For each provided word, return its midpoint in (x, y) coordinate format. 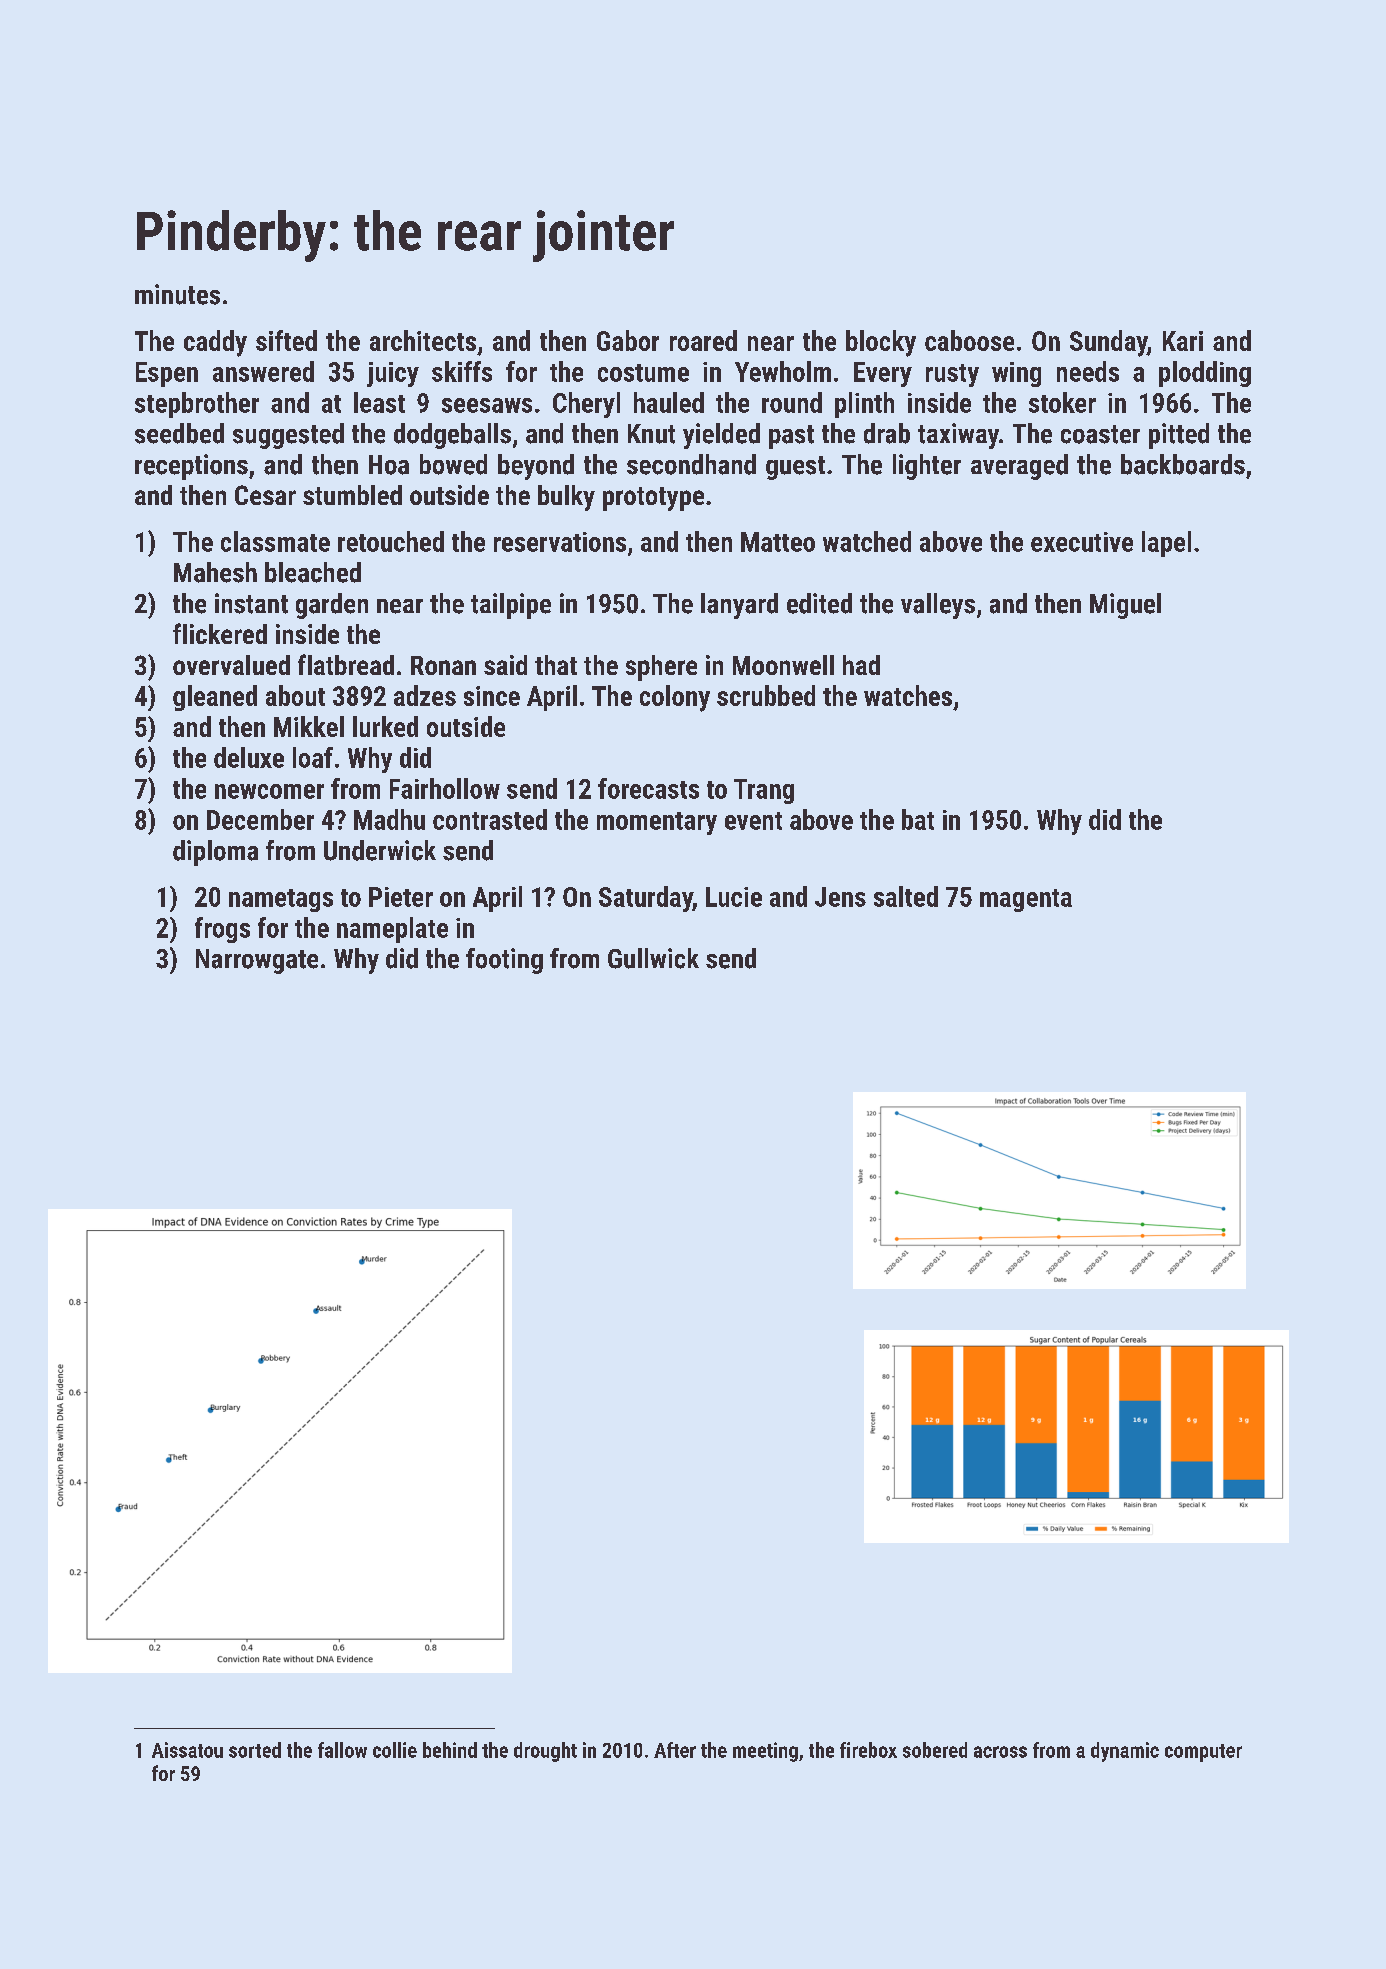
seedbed (179, 433)
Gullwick (653, 958)
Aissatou (187, 1750)
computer (1203, 1753)
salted (906, 896)
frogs (222, 930)
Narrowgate (257, 961)
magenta (1026, 900)
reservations (560, 542)
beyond (536, 467)
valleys (938, 606)
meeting (765, 1752)
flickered (220, 633)
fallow (342, 1750)
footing (504, 961)
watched (867, 541)
